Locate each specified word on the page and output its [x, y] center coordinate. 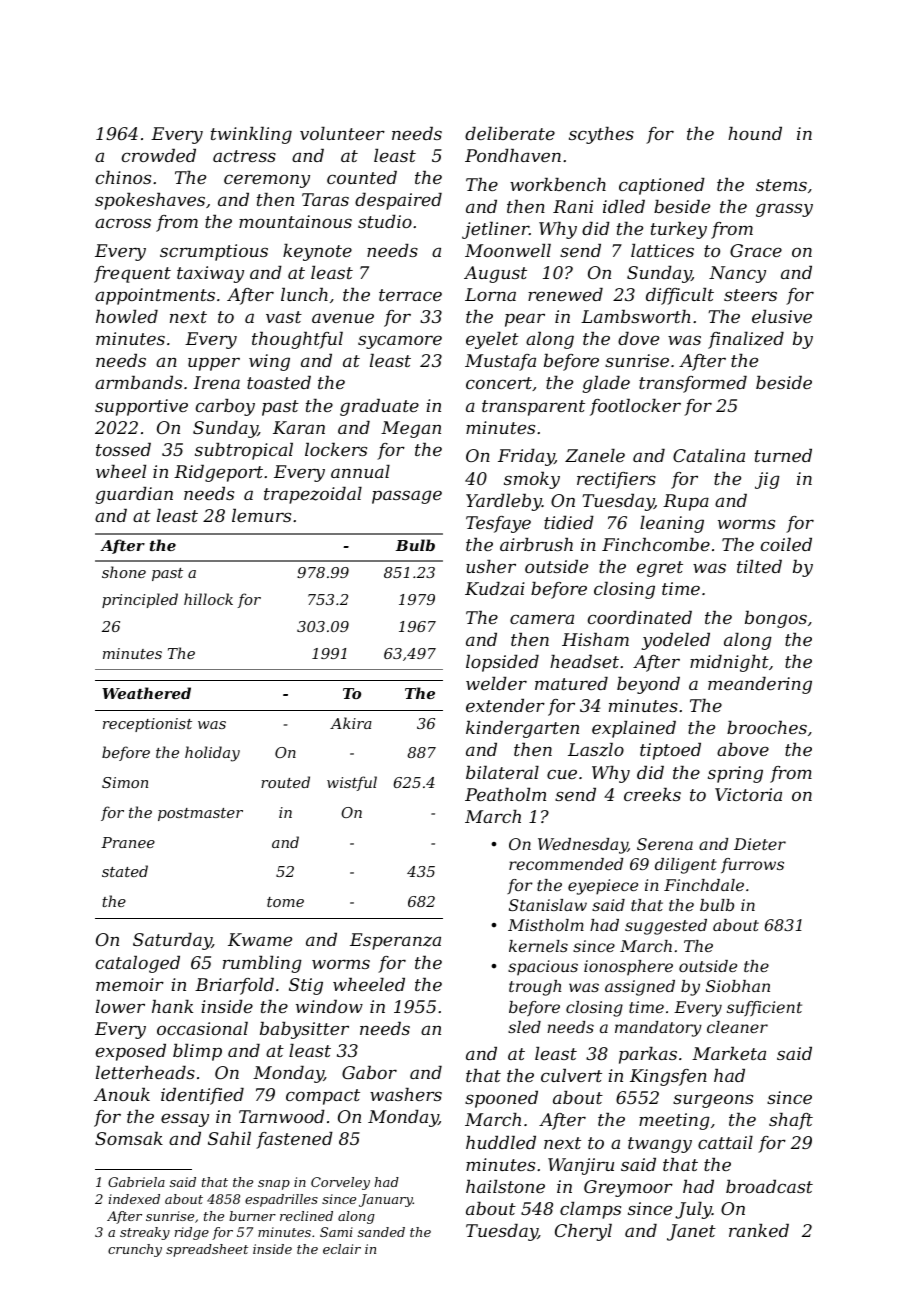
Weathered [146, 693]
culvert [571, 1075]
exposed [131, 1052]
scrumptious [214, 252]
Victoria [748, 794]
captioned [662, 186]
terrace [410, 295]
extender [505, 705]
